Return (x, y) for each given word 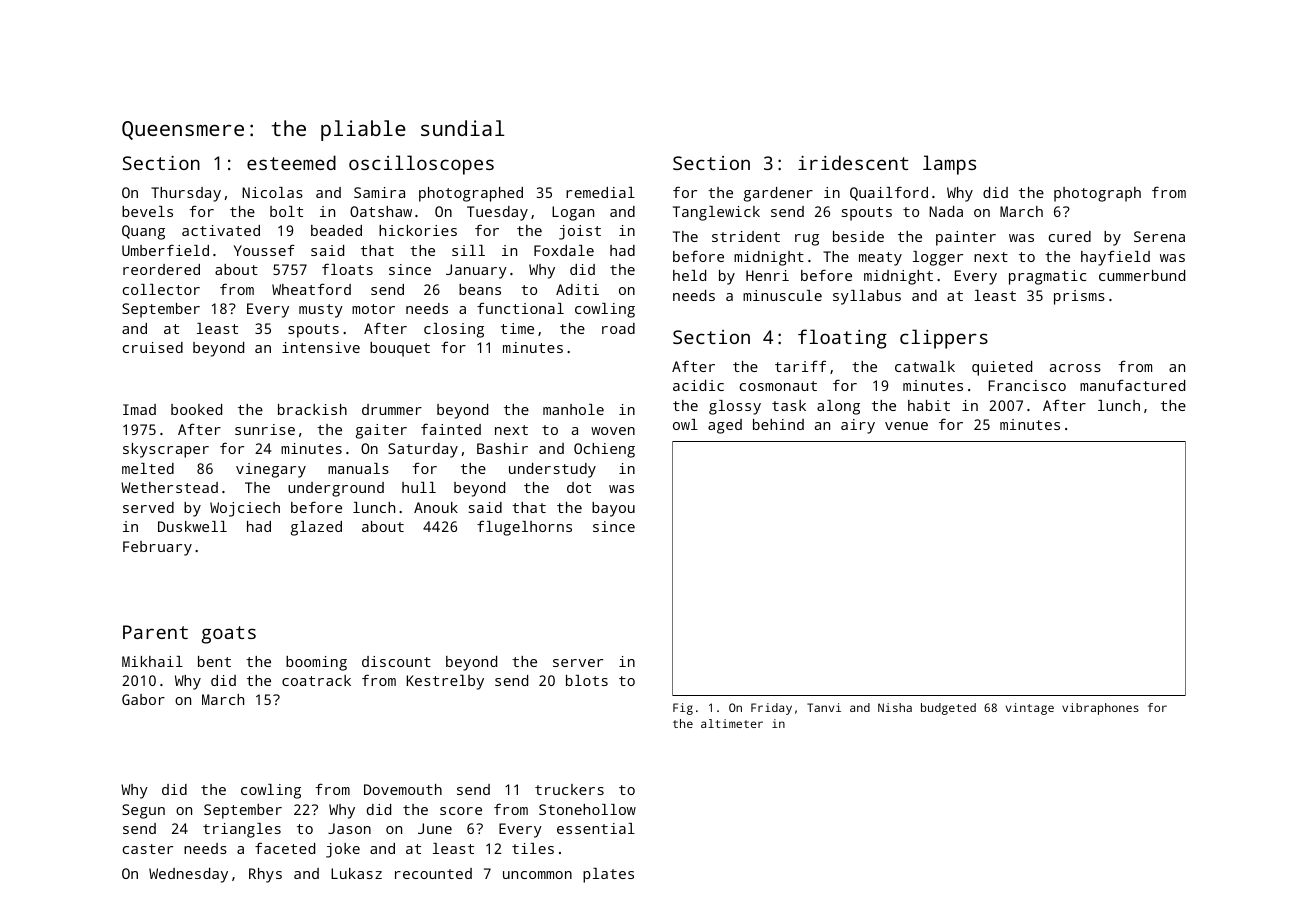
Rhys (265, 875)
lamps (949, 165)
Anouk (436, 507)
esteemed (291, 162)
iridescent (853, 162)
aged (725, 426)
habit (929, 405)
